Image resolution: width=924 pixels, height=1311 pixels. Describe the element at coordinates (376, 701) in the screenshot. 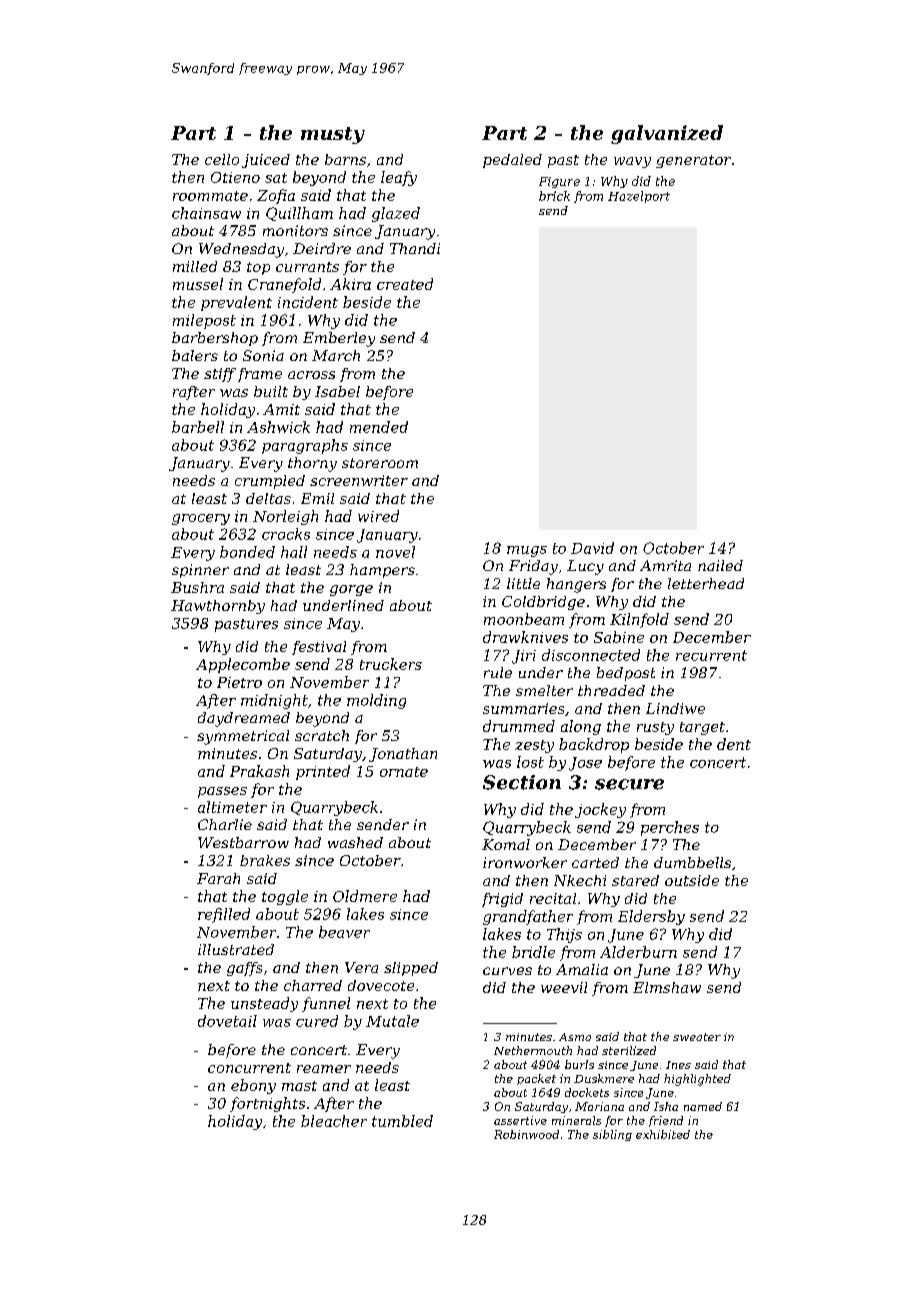

I see `molding` at that location.
